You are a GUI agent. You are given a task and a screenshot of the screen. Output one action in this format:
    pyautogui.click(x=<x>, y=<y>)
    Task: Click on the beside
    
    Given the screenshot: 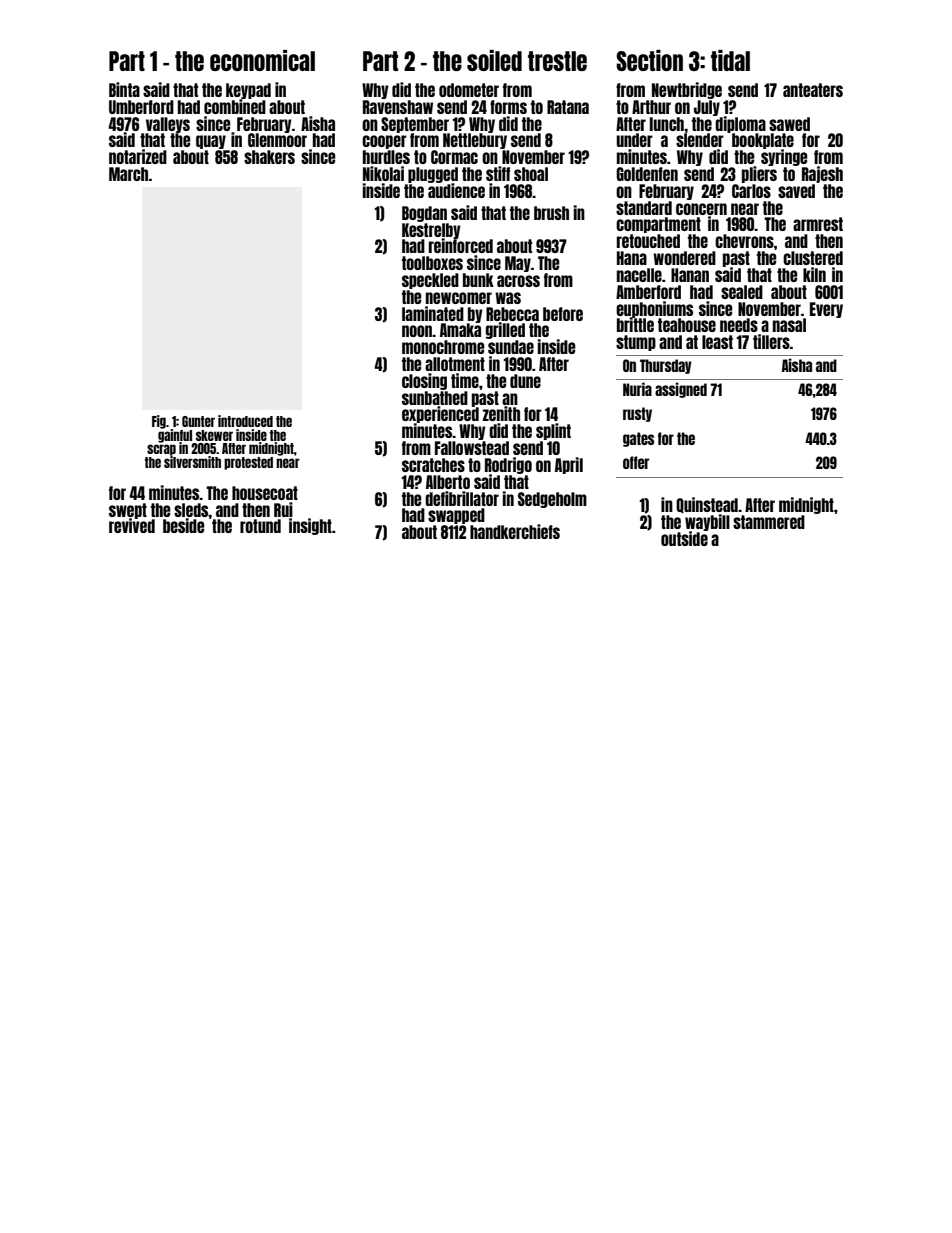 What is the action you would take?
    pyautogui.click(x=184, y=525)
